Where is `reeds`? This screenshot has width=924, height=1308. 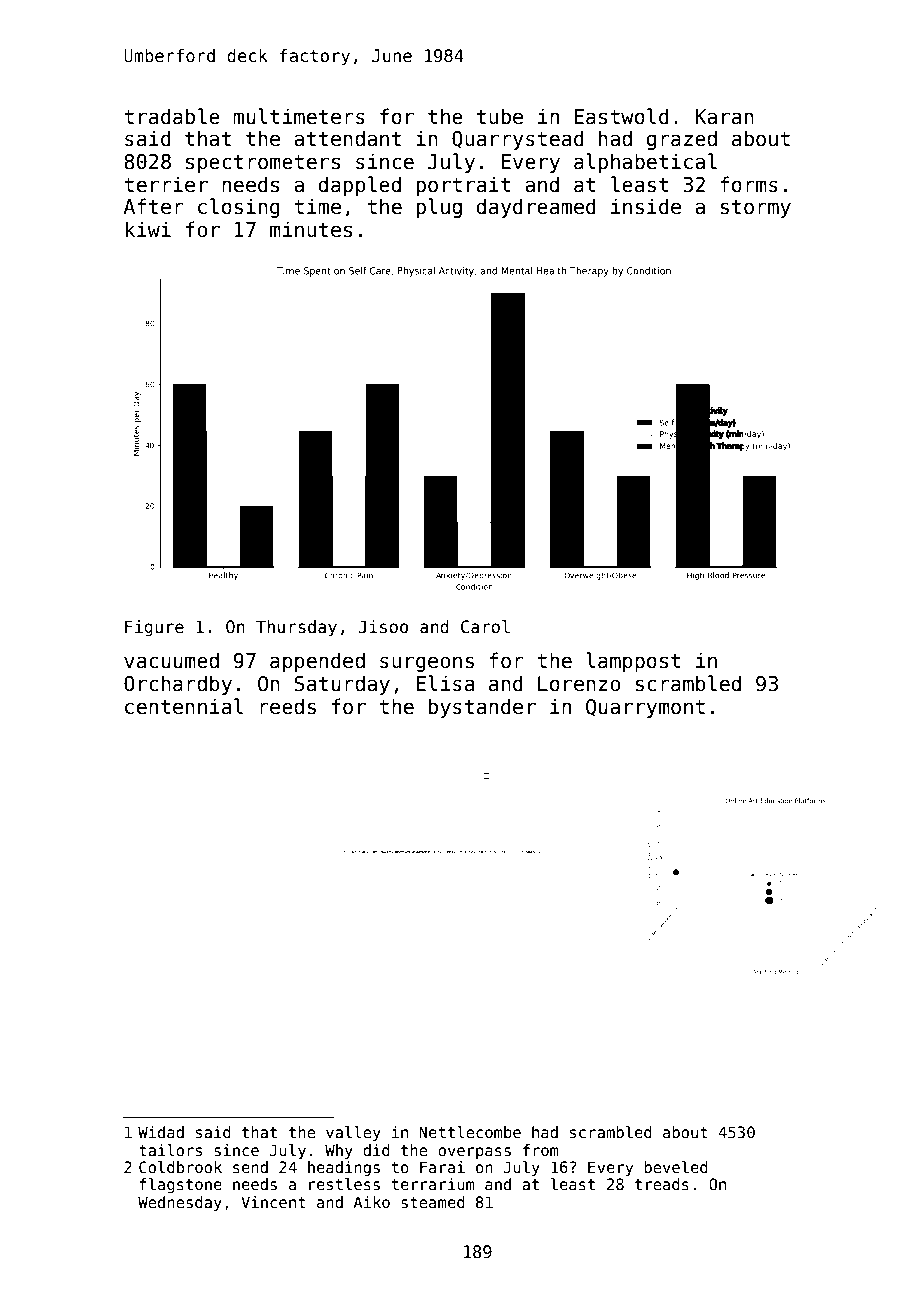
reeds is located at coordinates (288, 706).
